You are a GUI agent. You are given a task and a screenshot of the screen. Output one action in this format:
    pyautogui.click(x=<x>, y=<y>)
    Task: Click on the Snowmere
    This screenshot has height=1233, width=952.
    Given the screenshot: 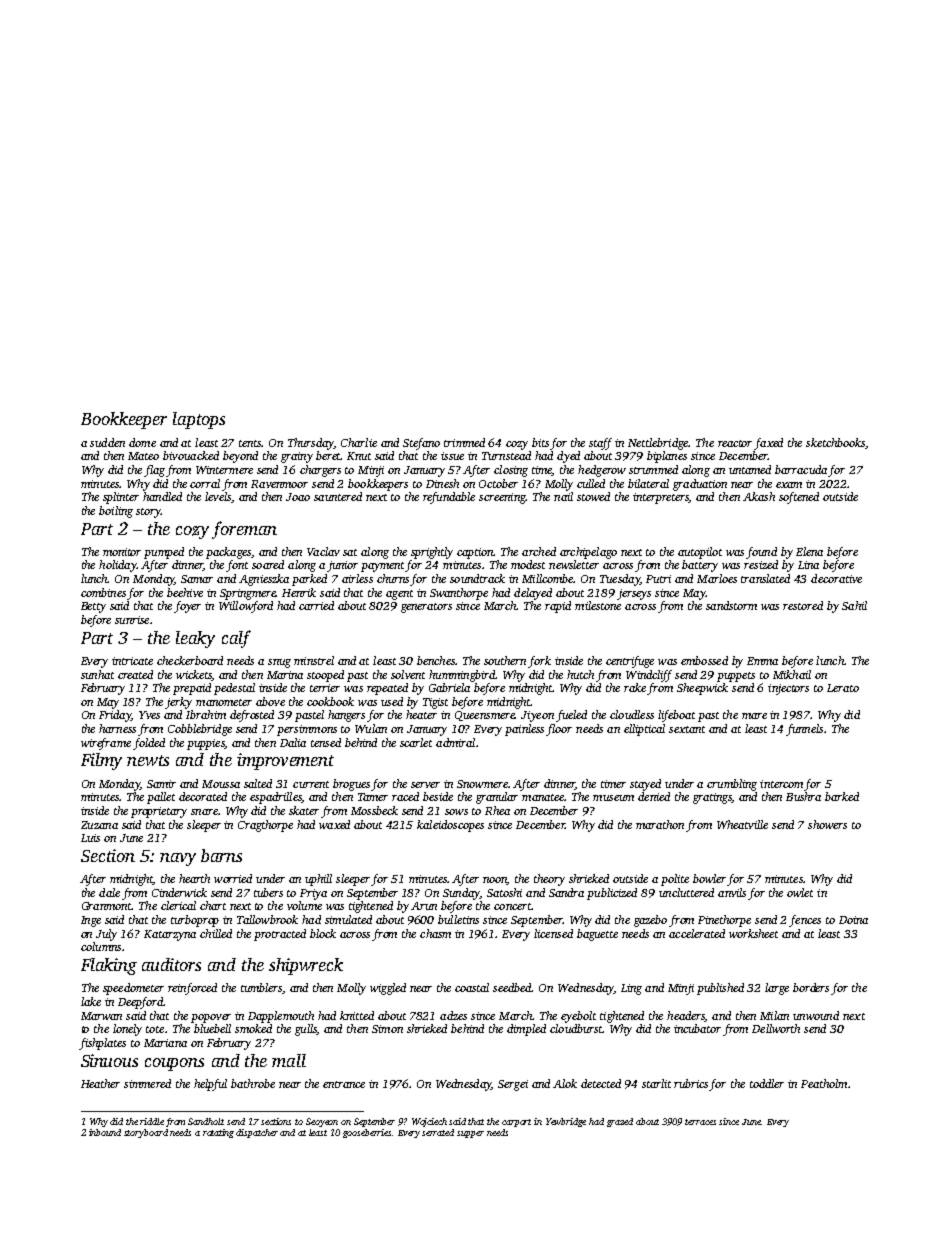 What is the action you would take?
    pyautogui.click(x=482, y=784)
